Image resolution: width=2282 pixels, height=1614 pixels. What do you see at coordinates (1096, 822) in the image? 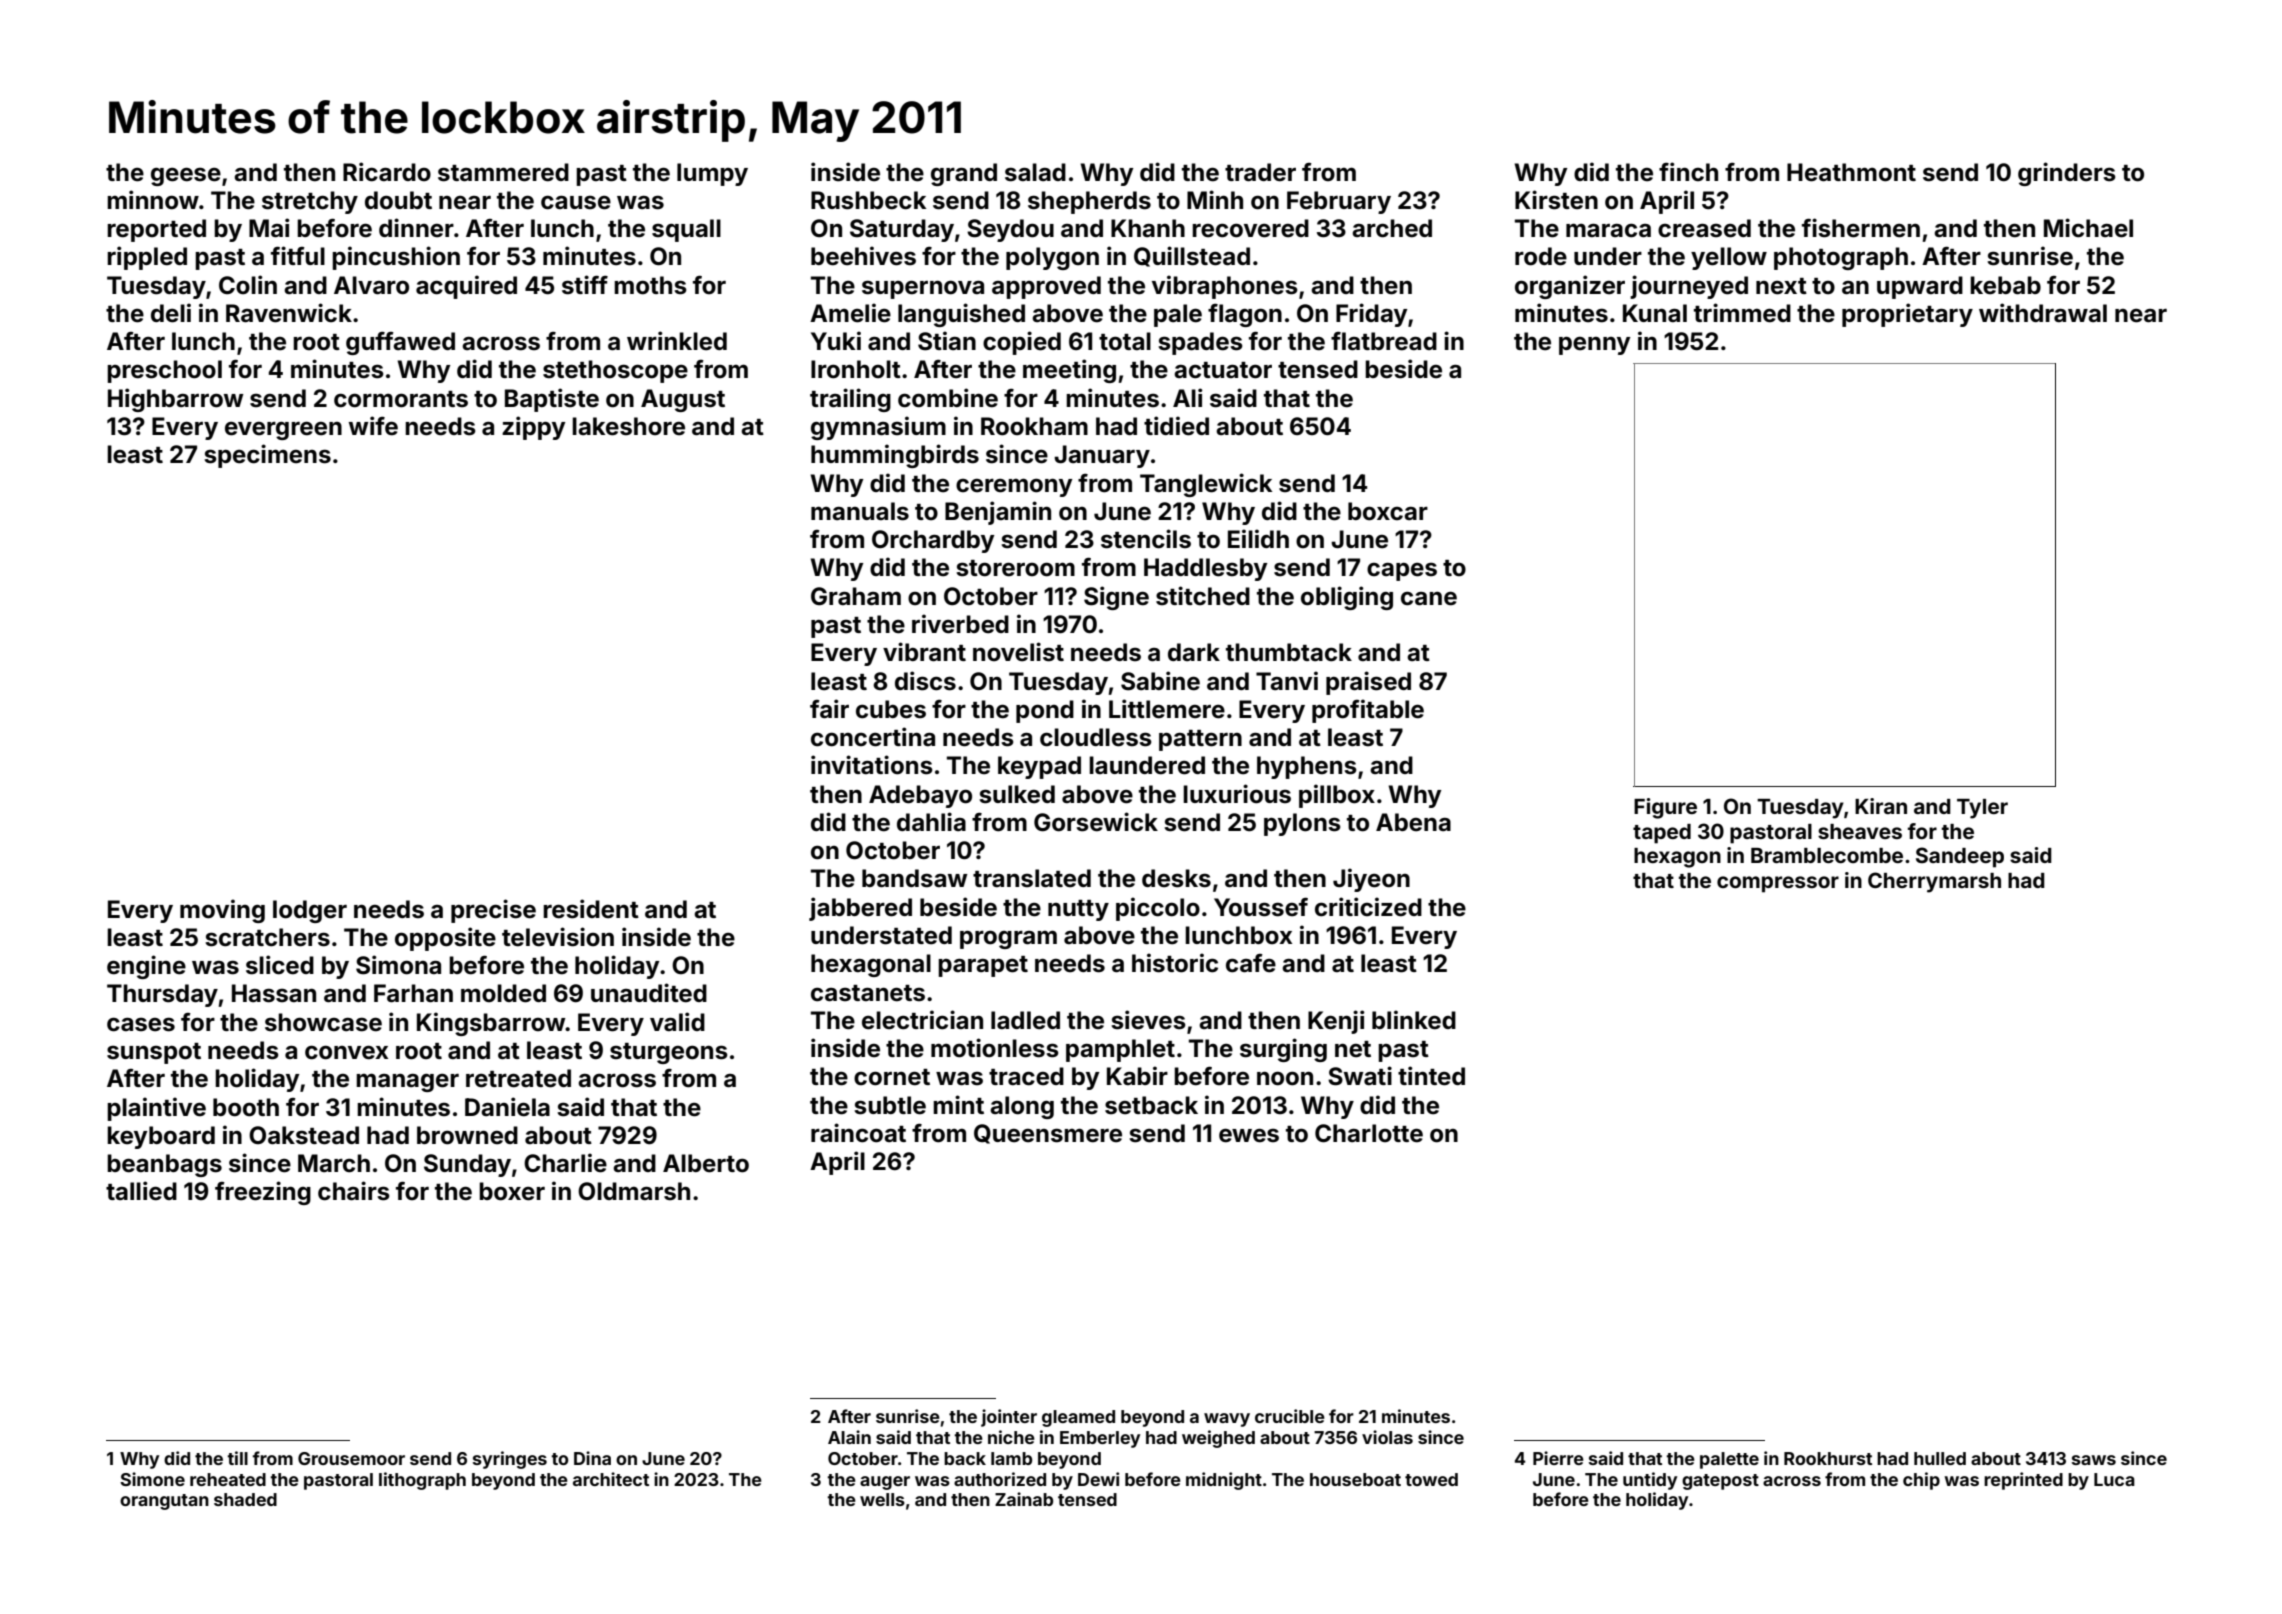
I see `Gorsewick` at bounding box center [1096, 822].
